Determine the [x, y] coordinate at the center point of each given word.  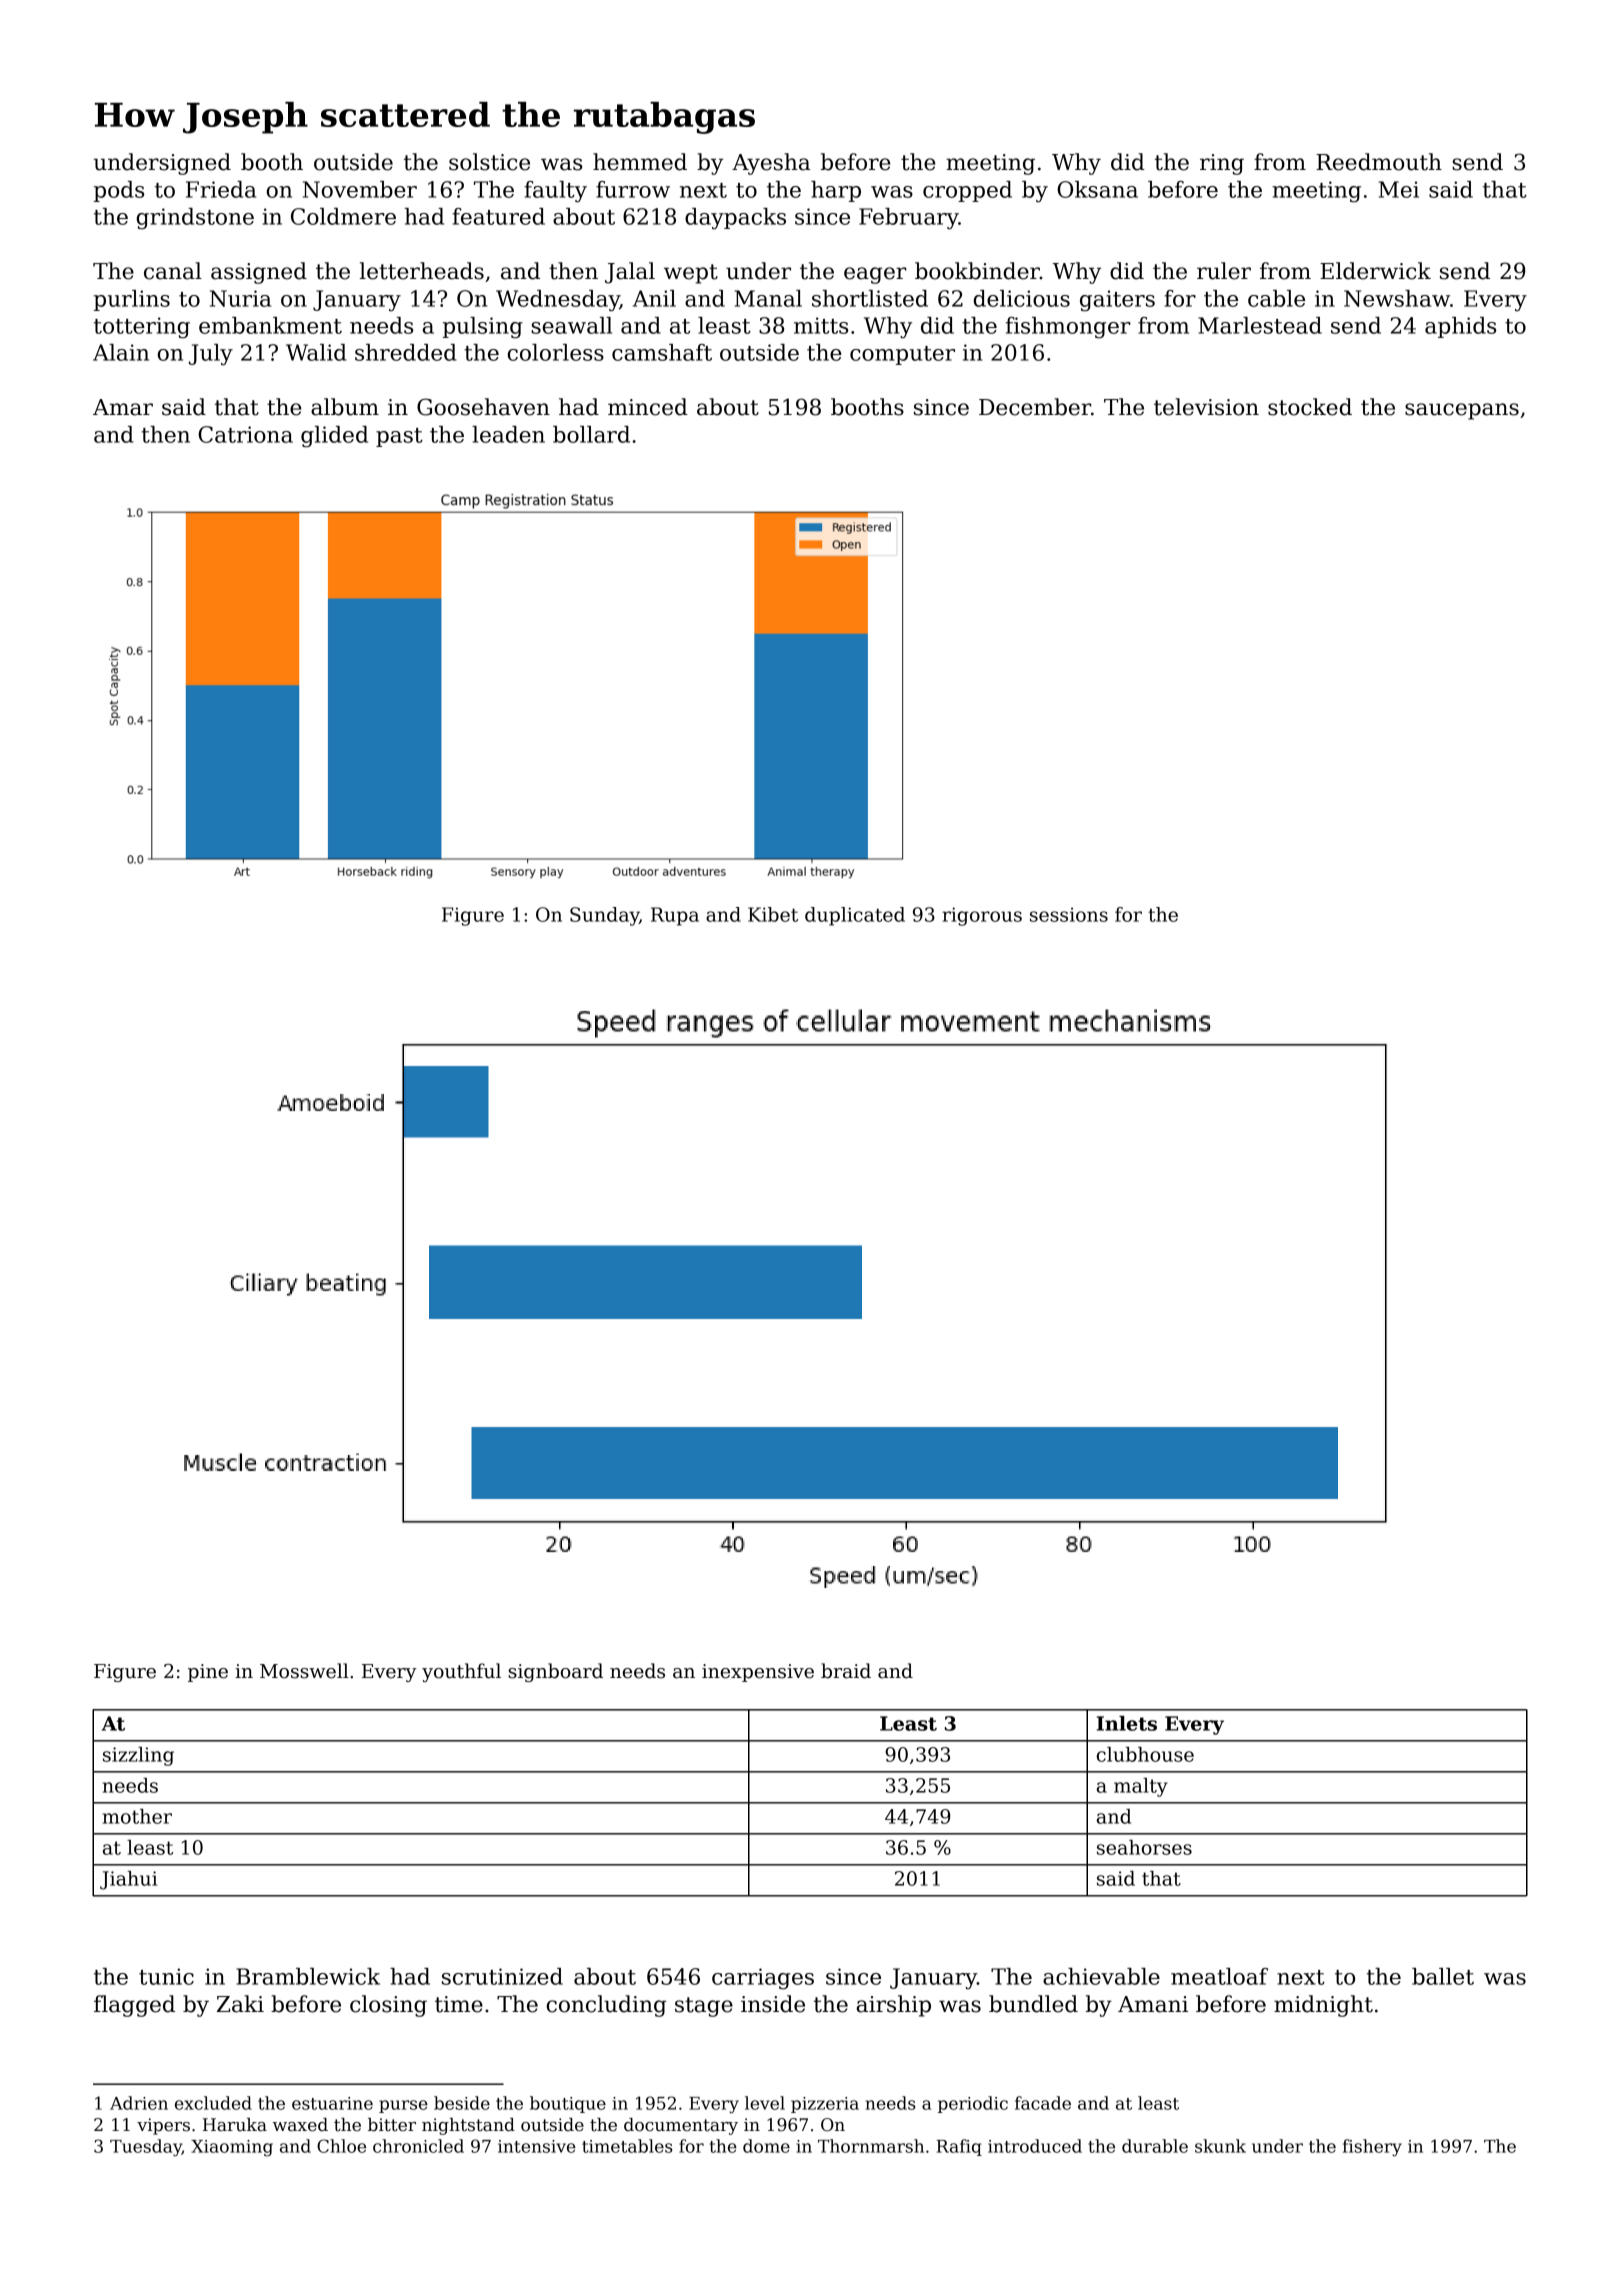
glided [334, 437]
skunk [1220, 2146]
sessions [1069, 914]
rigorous [982, 916]
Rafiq [959, 2147]
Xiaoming [232, 2148]
